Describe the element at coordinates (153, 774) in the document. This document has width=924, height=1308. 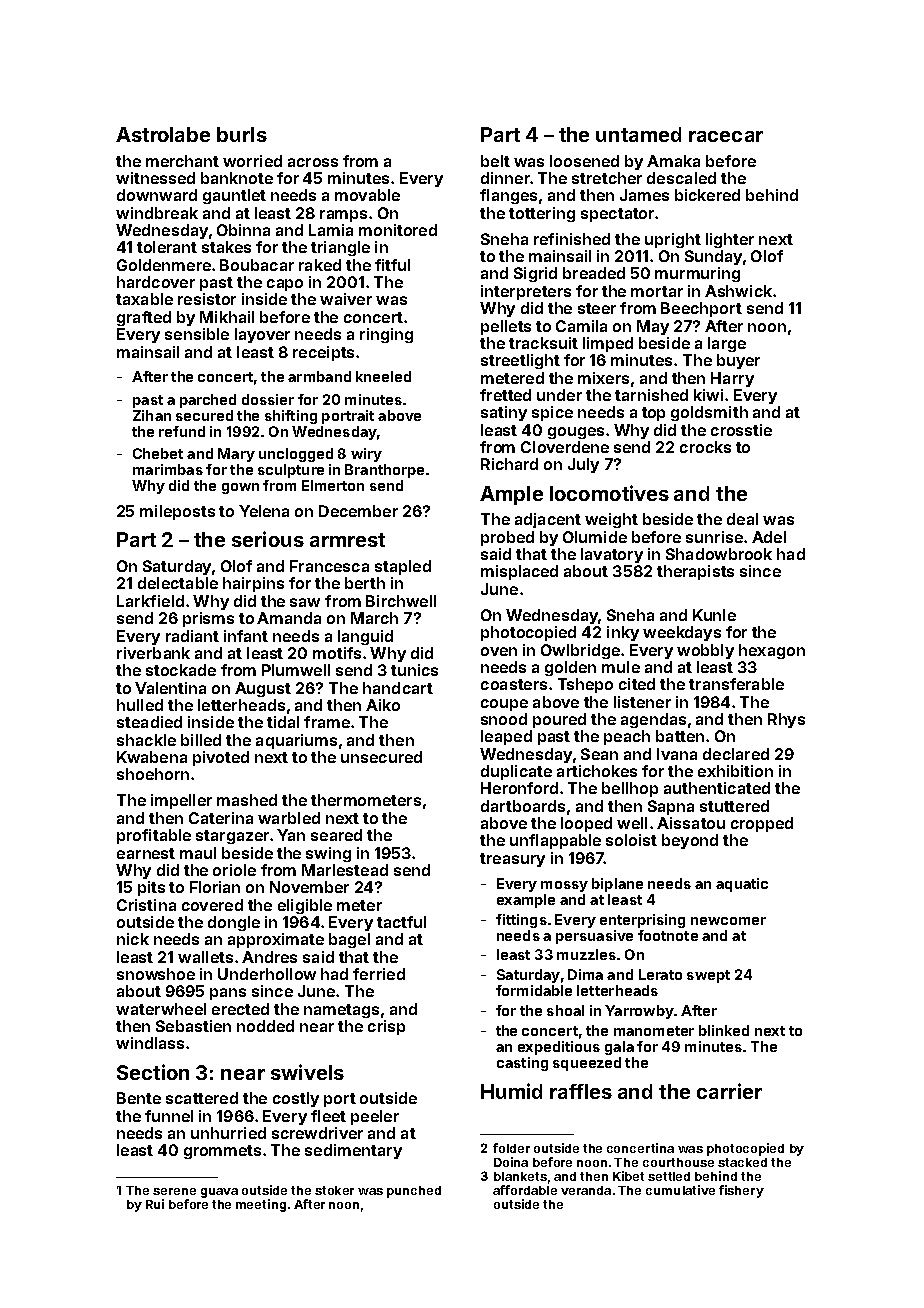
I see `shoehorn` at that location.
